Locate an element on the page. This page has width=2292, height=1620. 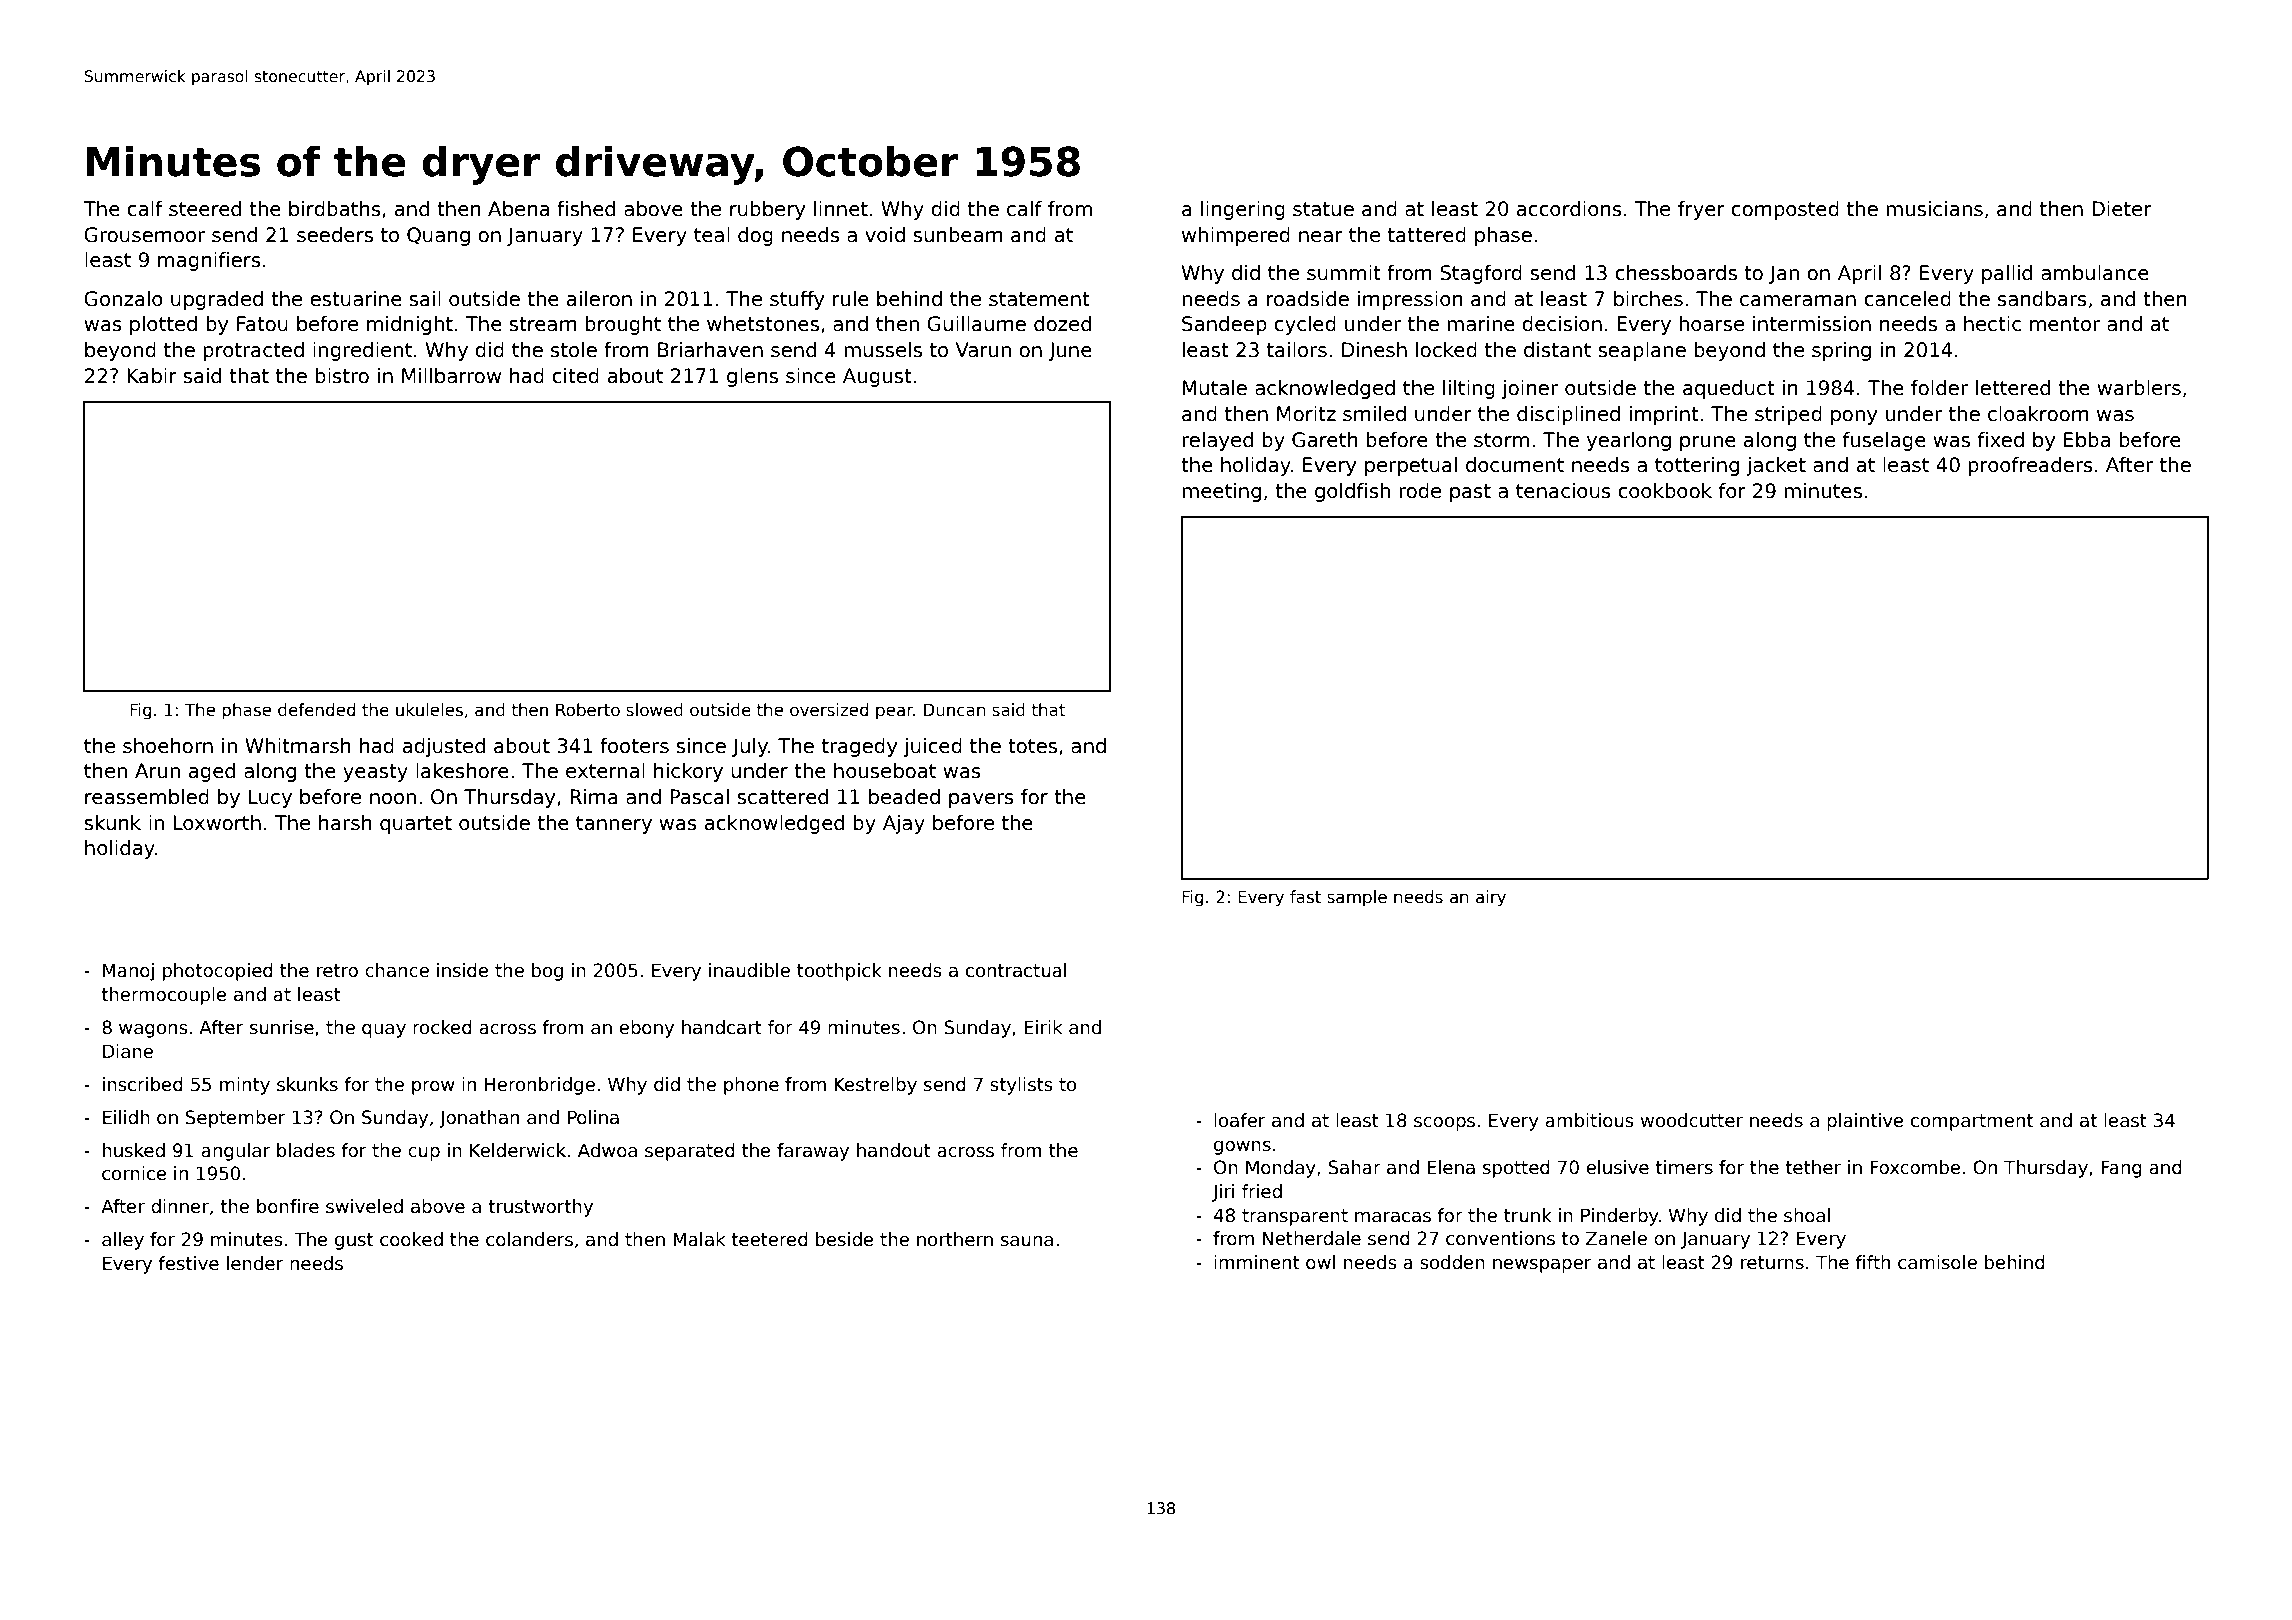
noon is located at coordinates (393, 799).
